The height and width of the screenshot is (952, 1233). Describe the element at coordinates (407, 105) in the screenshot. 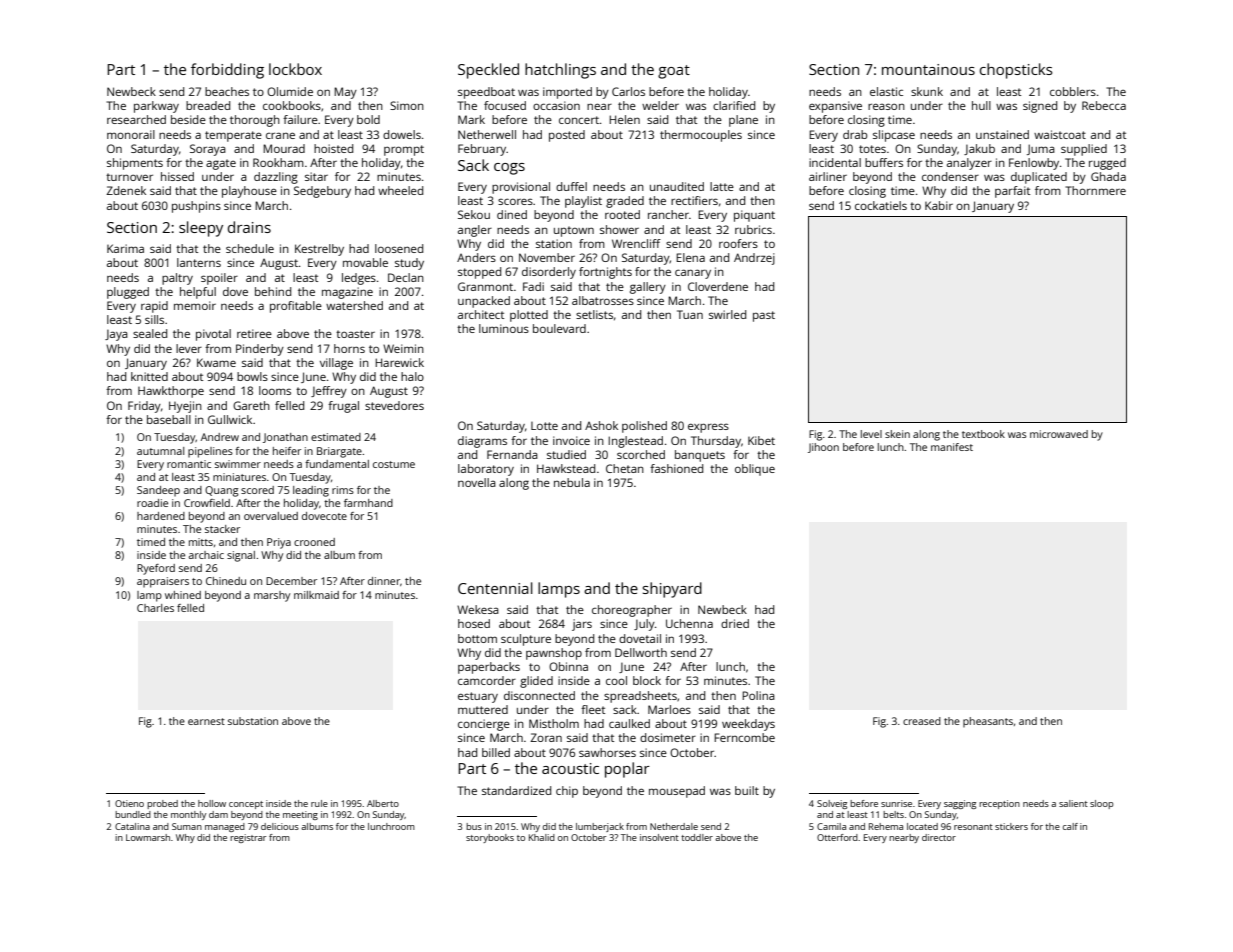

I see `Simon` at that location.
